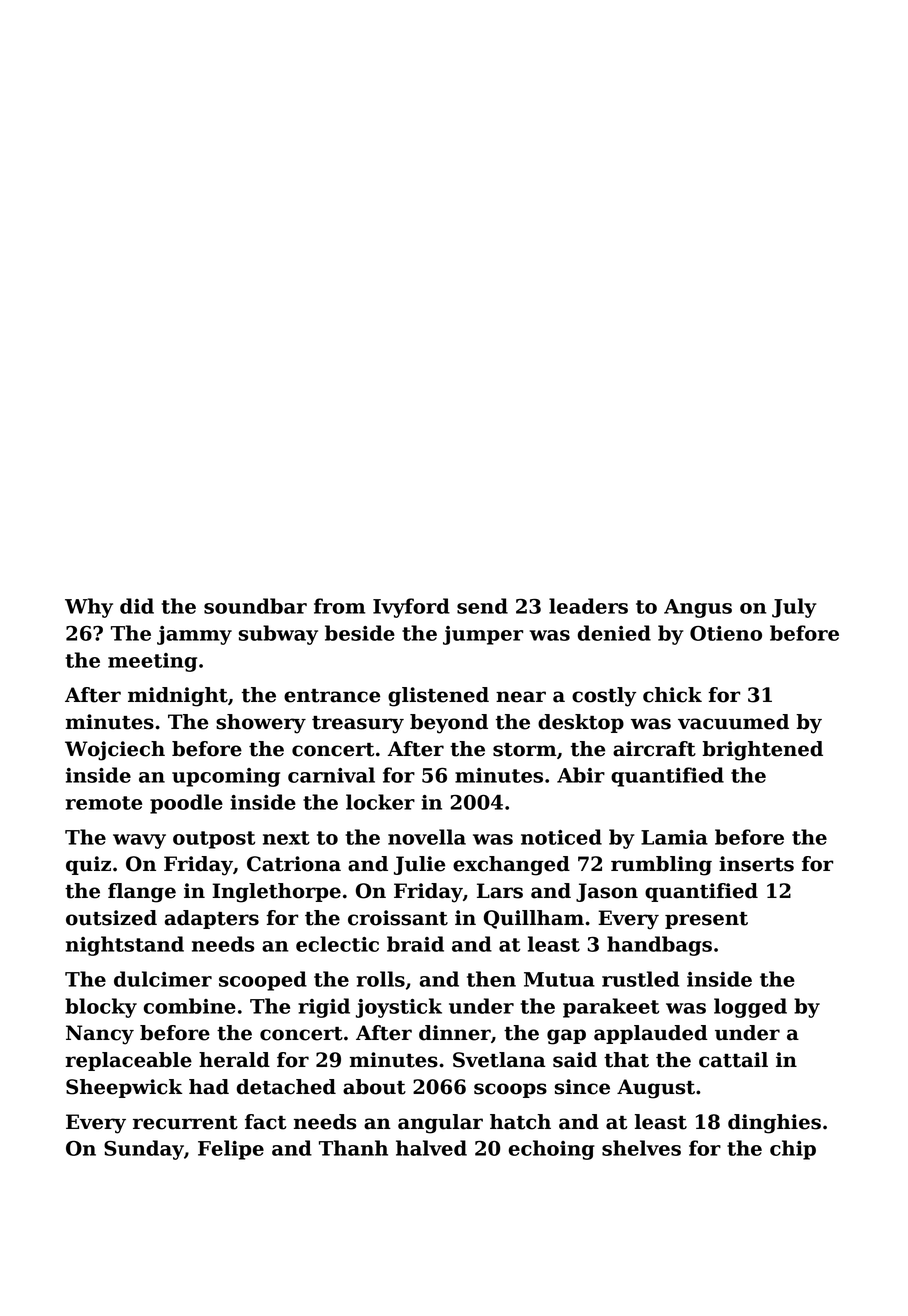 This document has width=908, height=1316. Describe the element at coordinates (483, 635) in the document. I see `jumper` at that location.
